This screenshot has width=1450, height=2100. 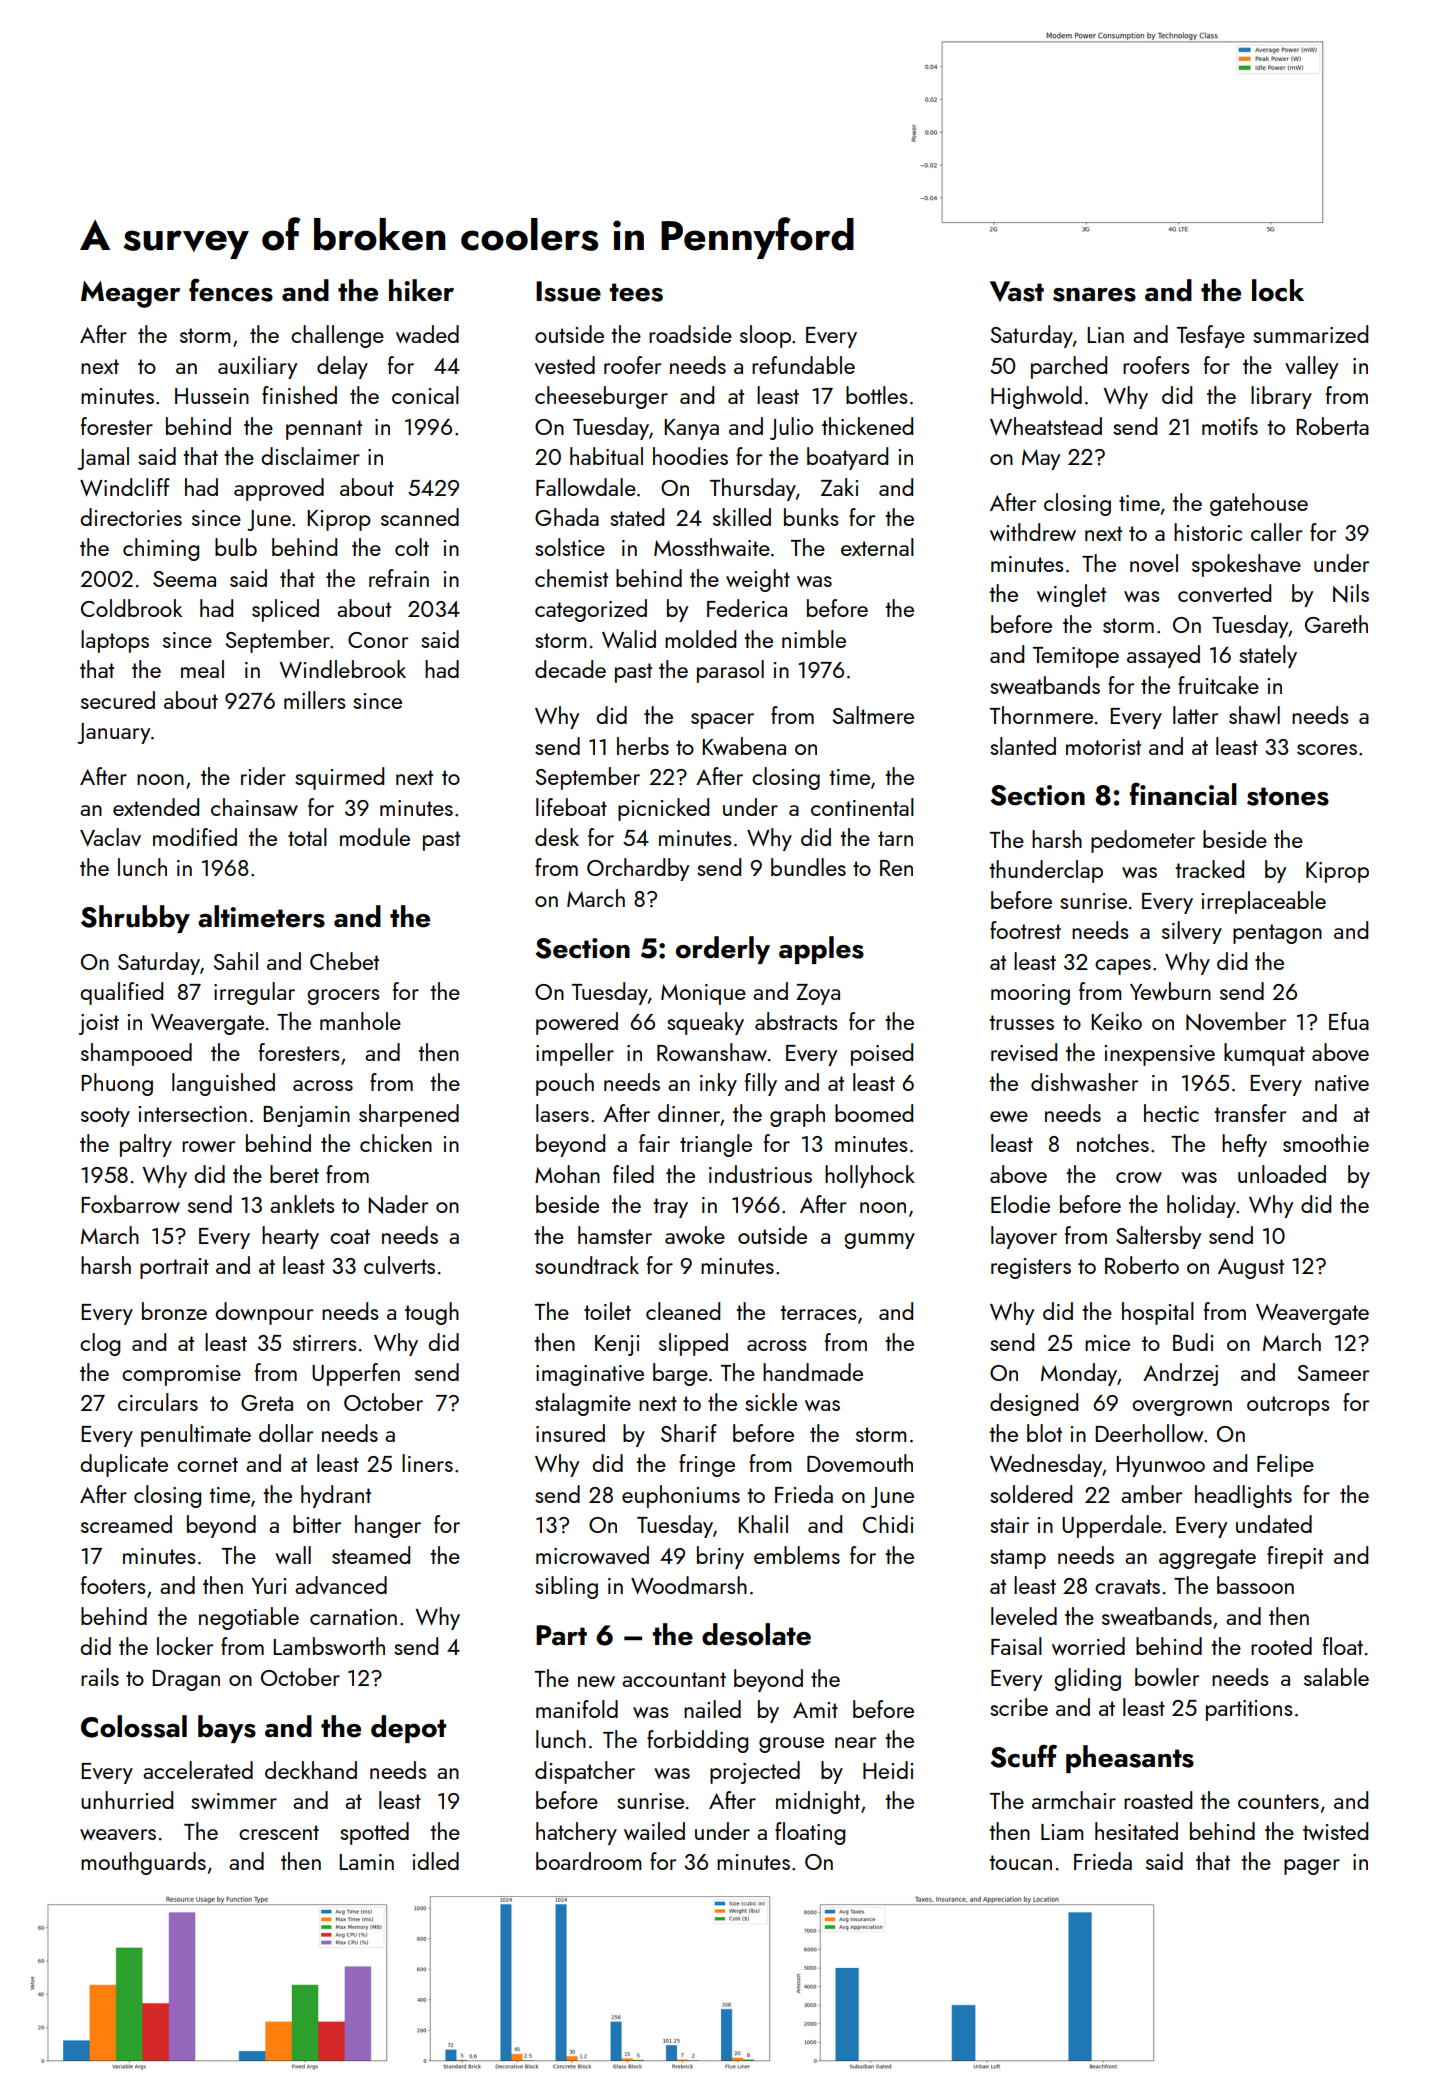 What do you see at coordinates (408, 1729) in the screenshot?
I see `depot` at bounding box center [408, 1729].
